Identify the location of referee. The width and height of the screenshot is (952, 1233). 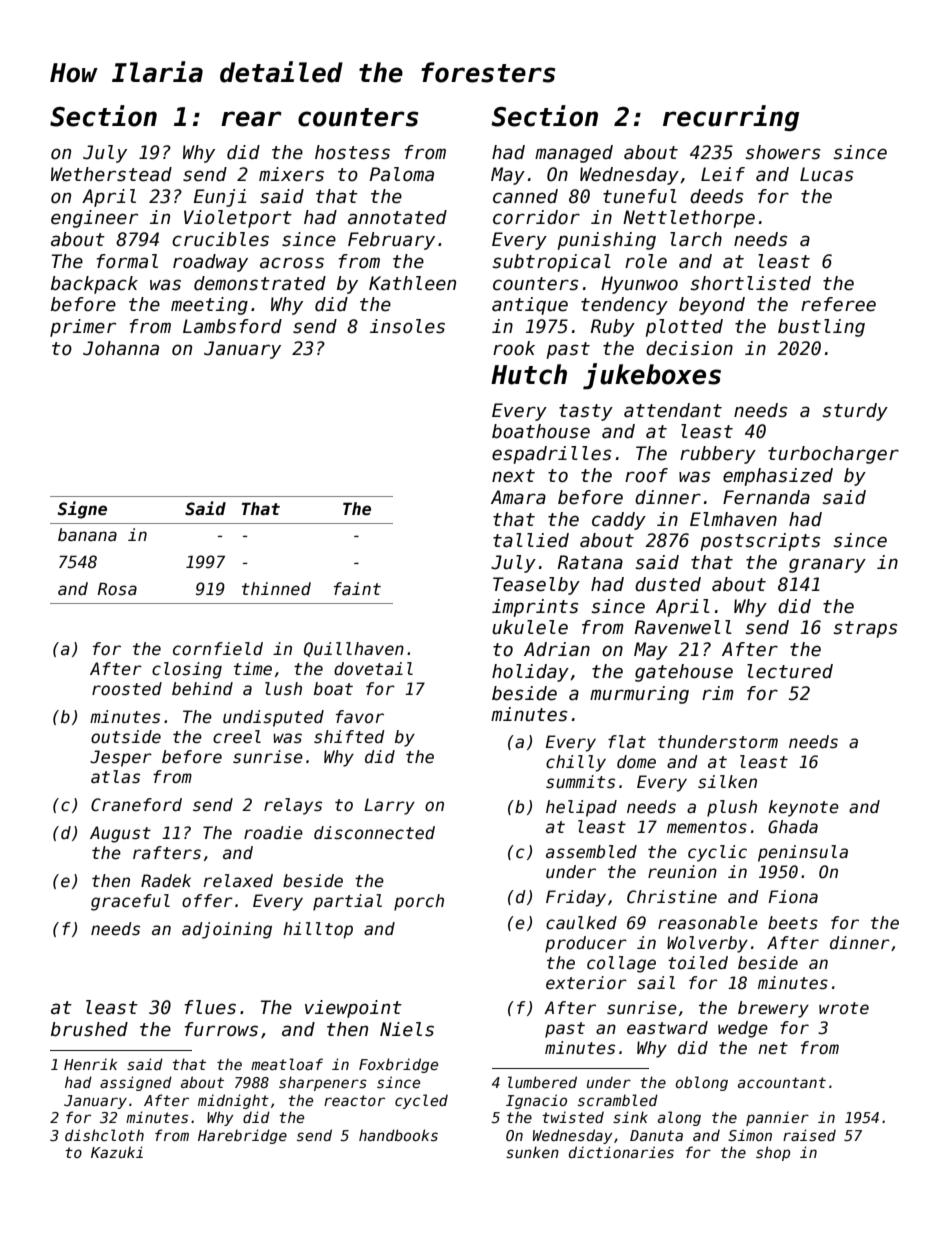
(838, 304).
